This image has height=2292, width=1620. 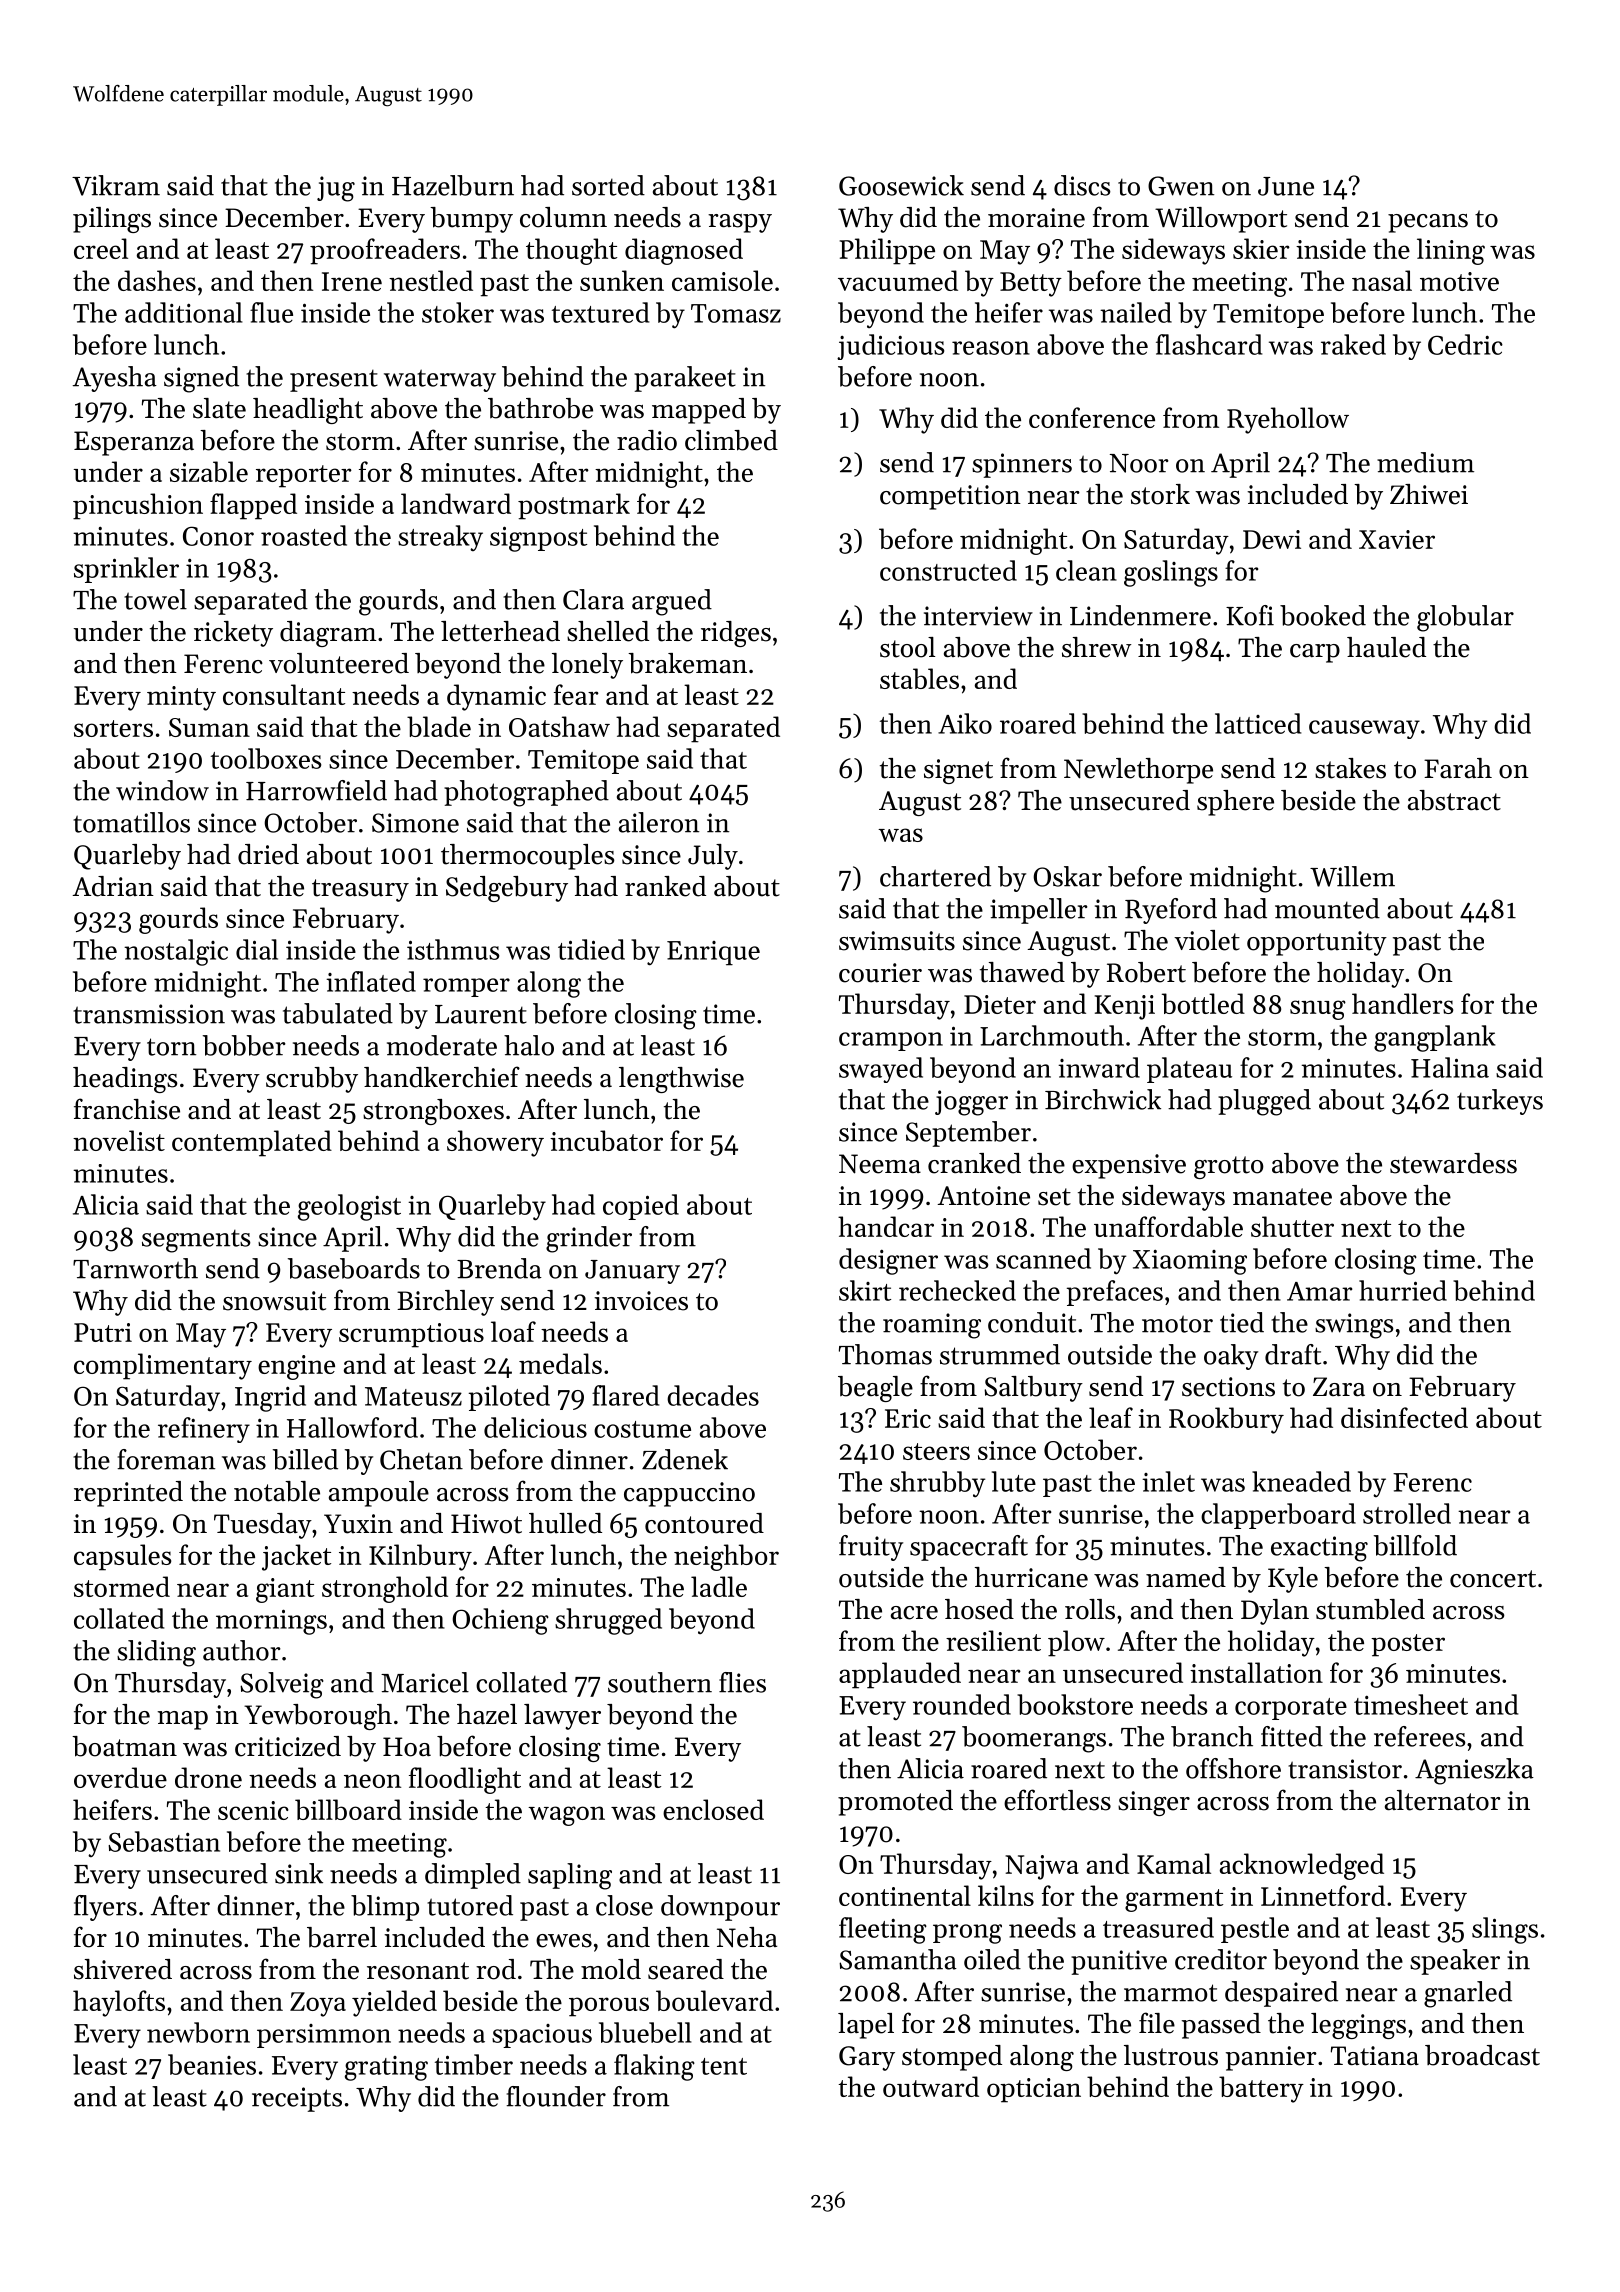 I want to click on chartered, so click(x=935, y=876).
